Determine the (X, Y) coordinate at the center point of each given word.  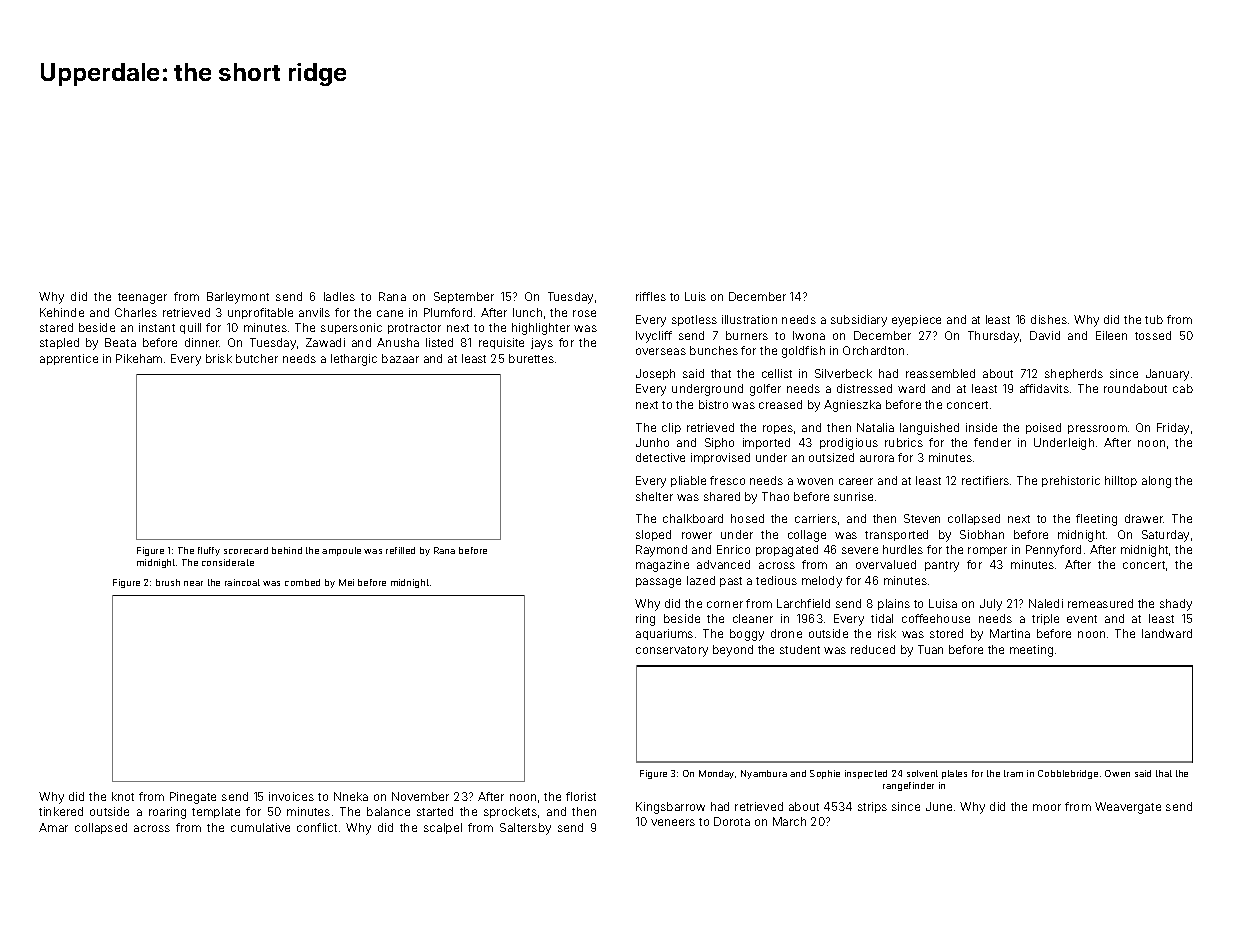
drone (786, 633)
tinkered (61, 811)
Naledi (1046, 603)
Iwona (809, 335)
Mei (346, 582)
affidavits (1044, 388)
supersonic (351, 328)
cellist (777, 373)
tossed (1153, 335)
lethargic (354, 360)
